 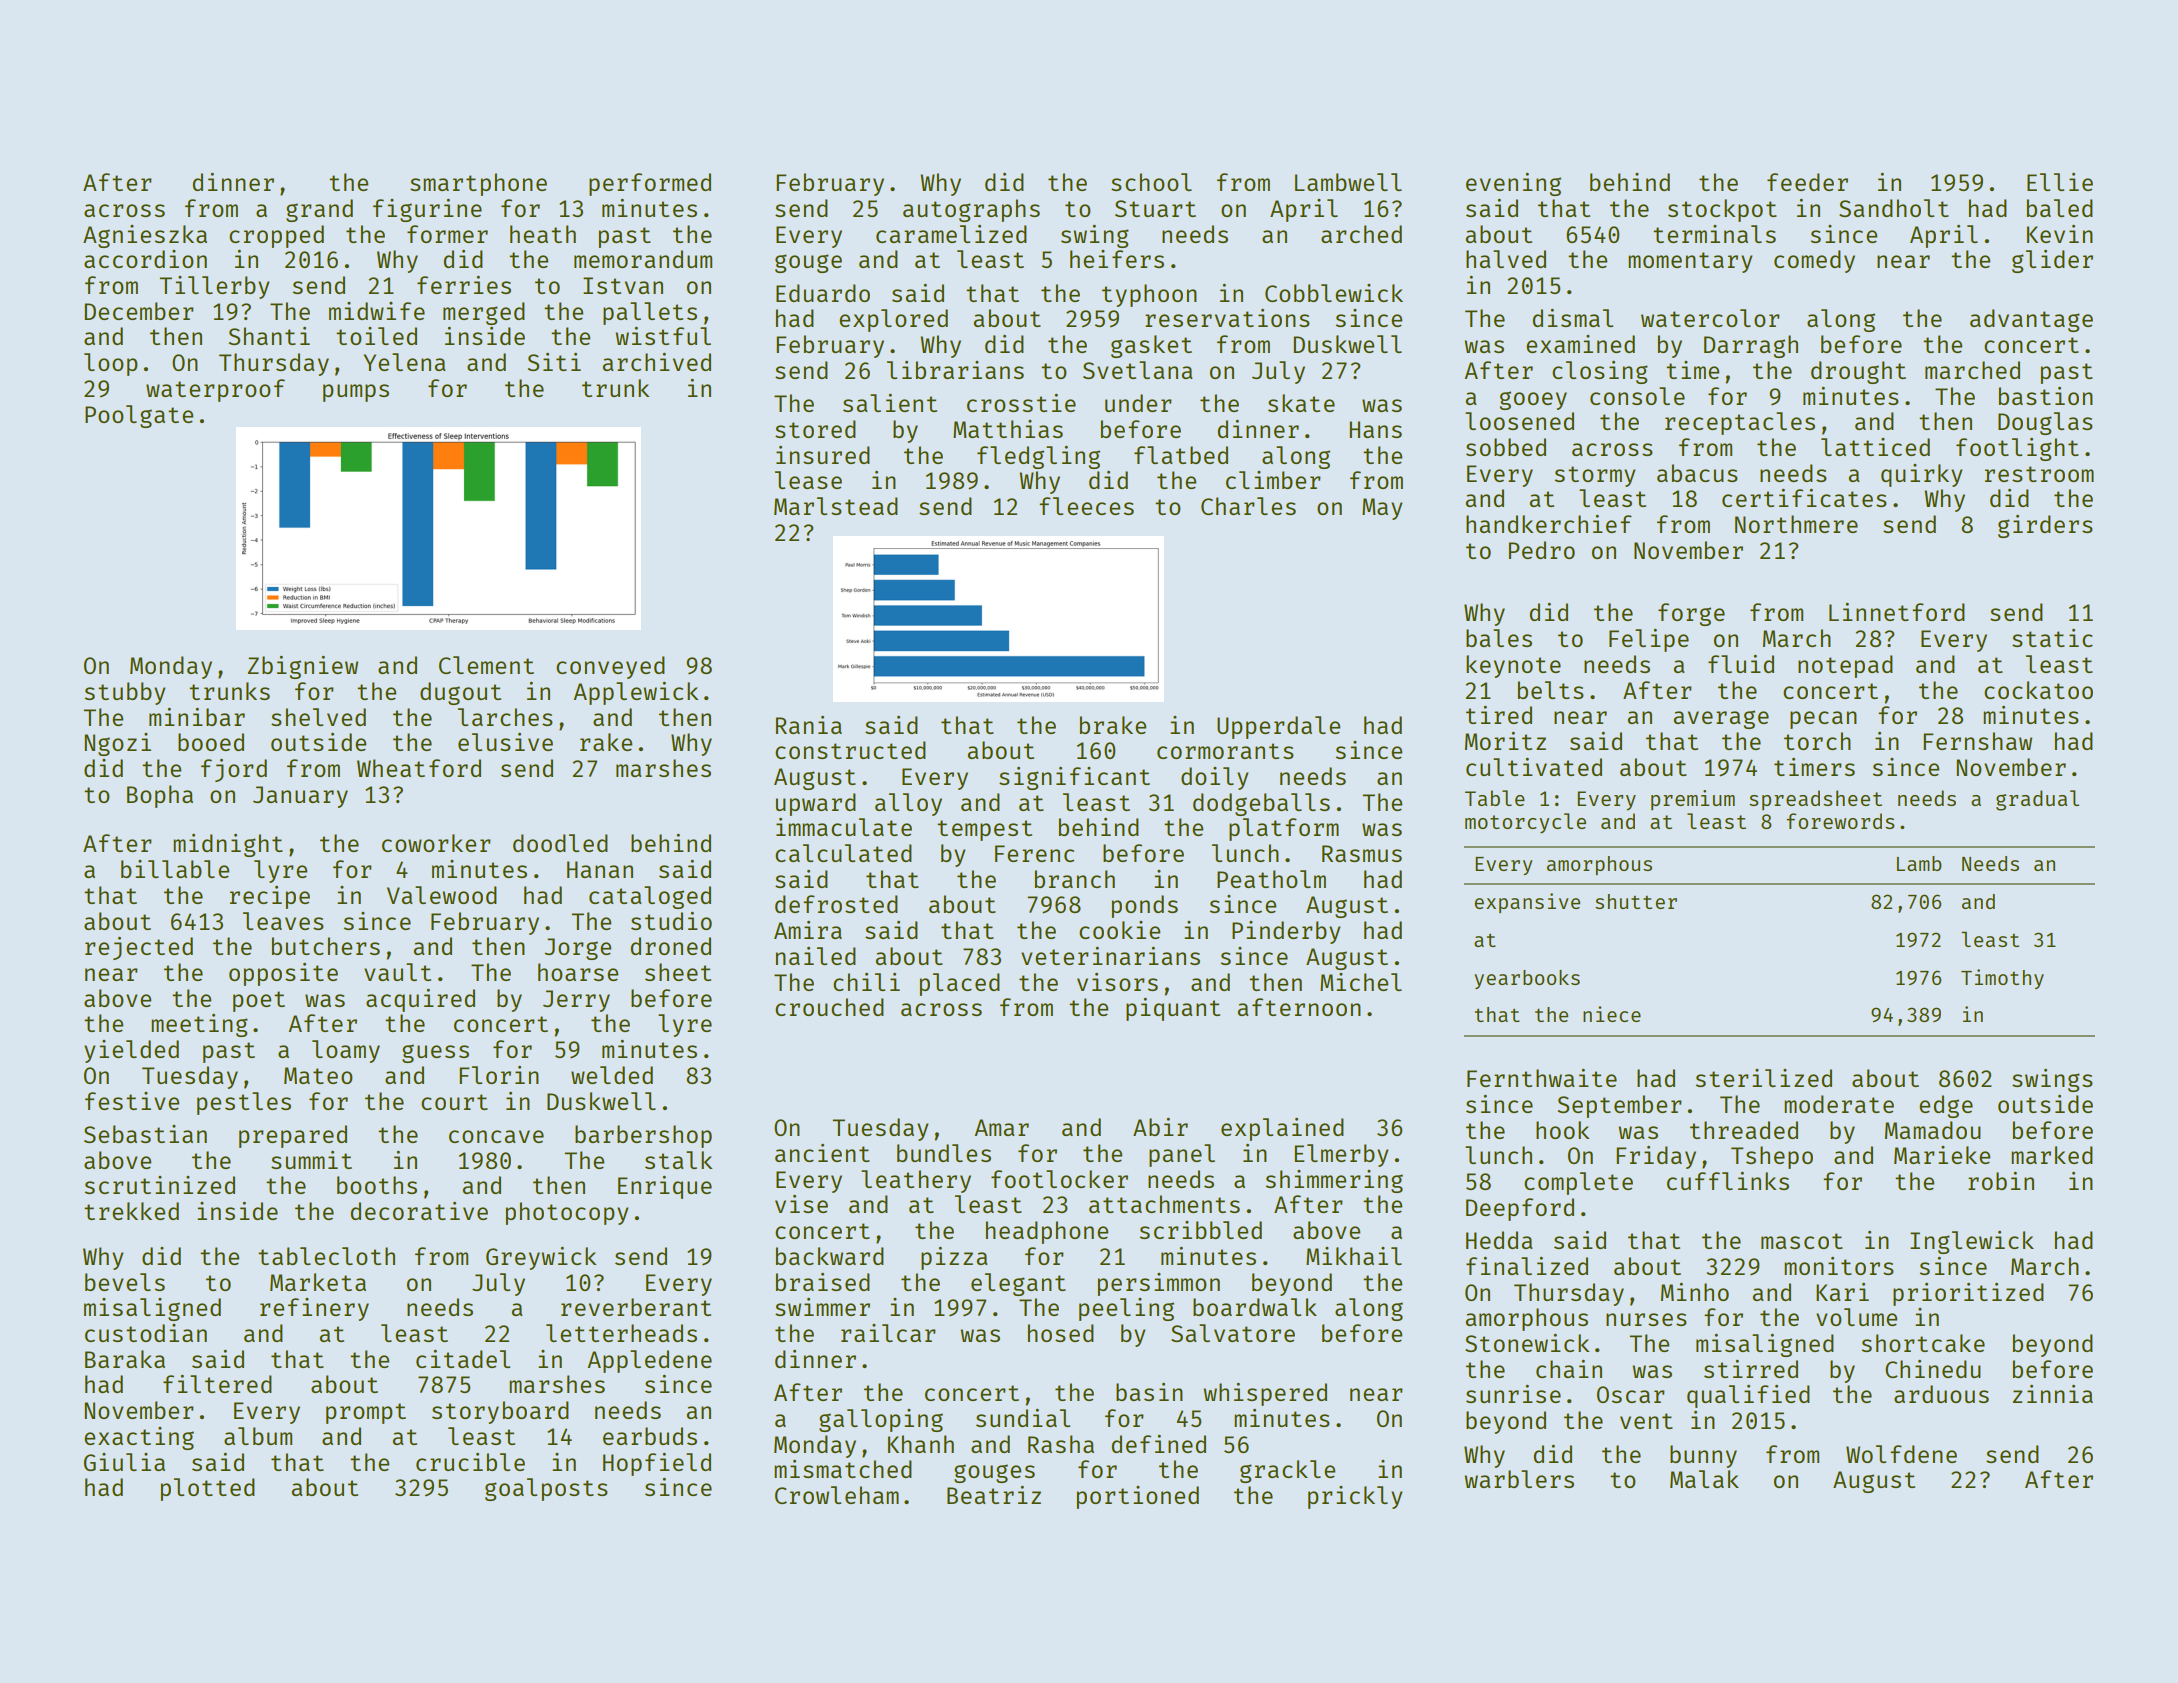 What do you see at coordinates (442, 895) in the screenshot?
I see `Valewood` at bounding box center [442, 895].
